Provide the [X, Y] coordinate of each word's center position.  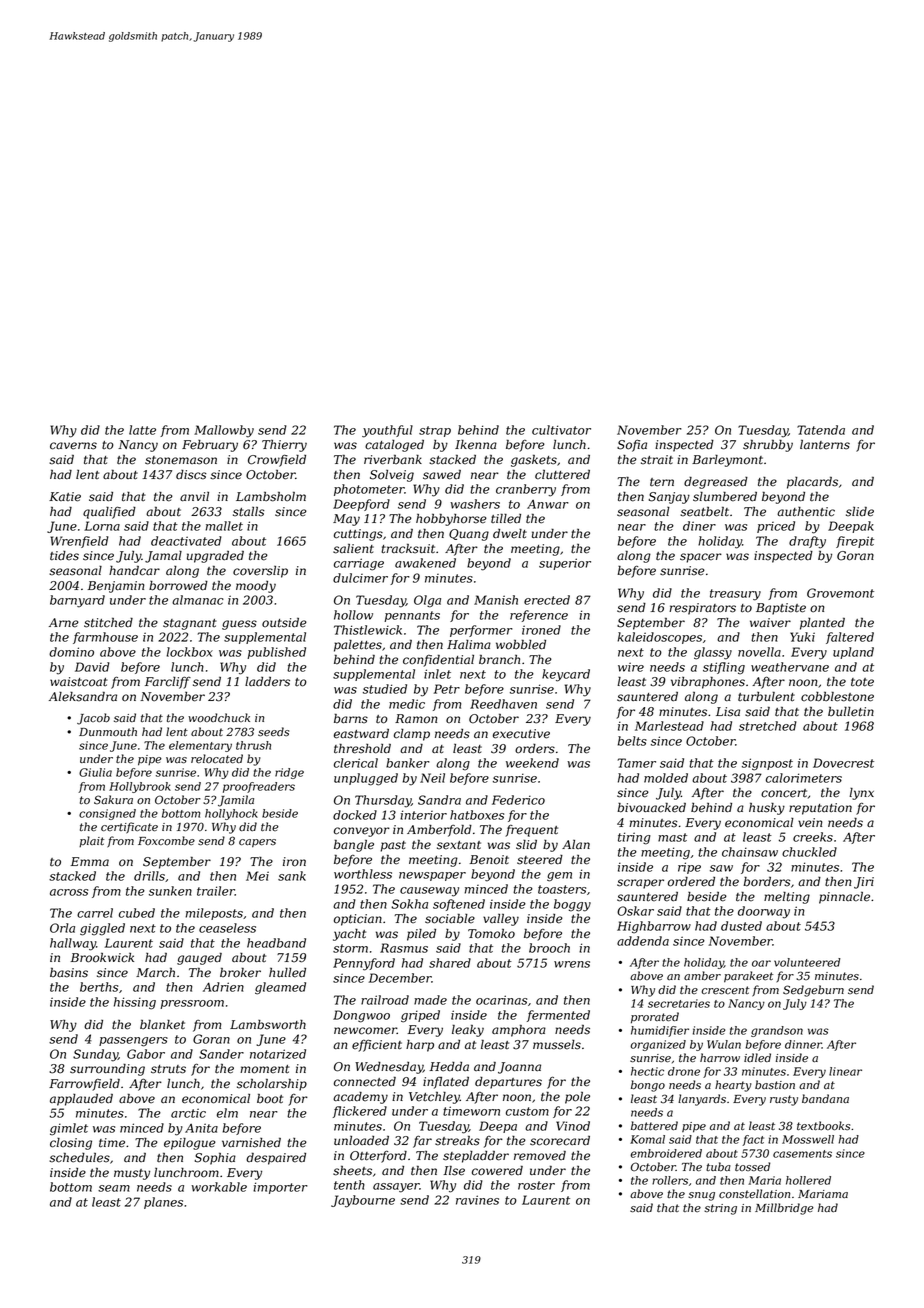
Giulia [95, 772]
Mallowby [224, 431]
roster [536, 1185]
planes [163, 1203]
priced [776, 527]
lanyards [702, 1100]
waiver [770, 623]
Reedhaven [503, 704]
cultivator [561, 430]
